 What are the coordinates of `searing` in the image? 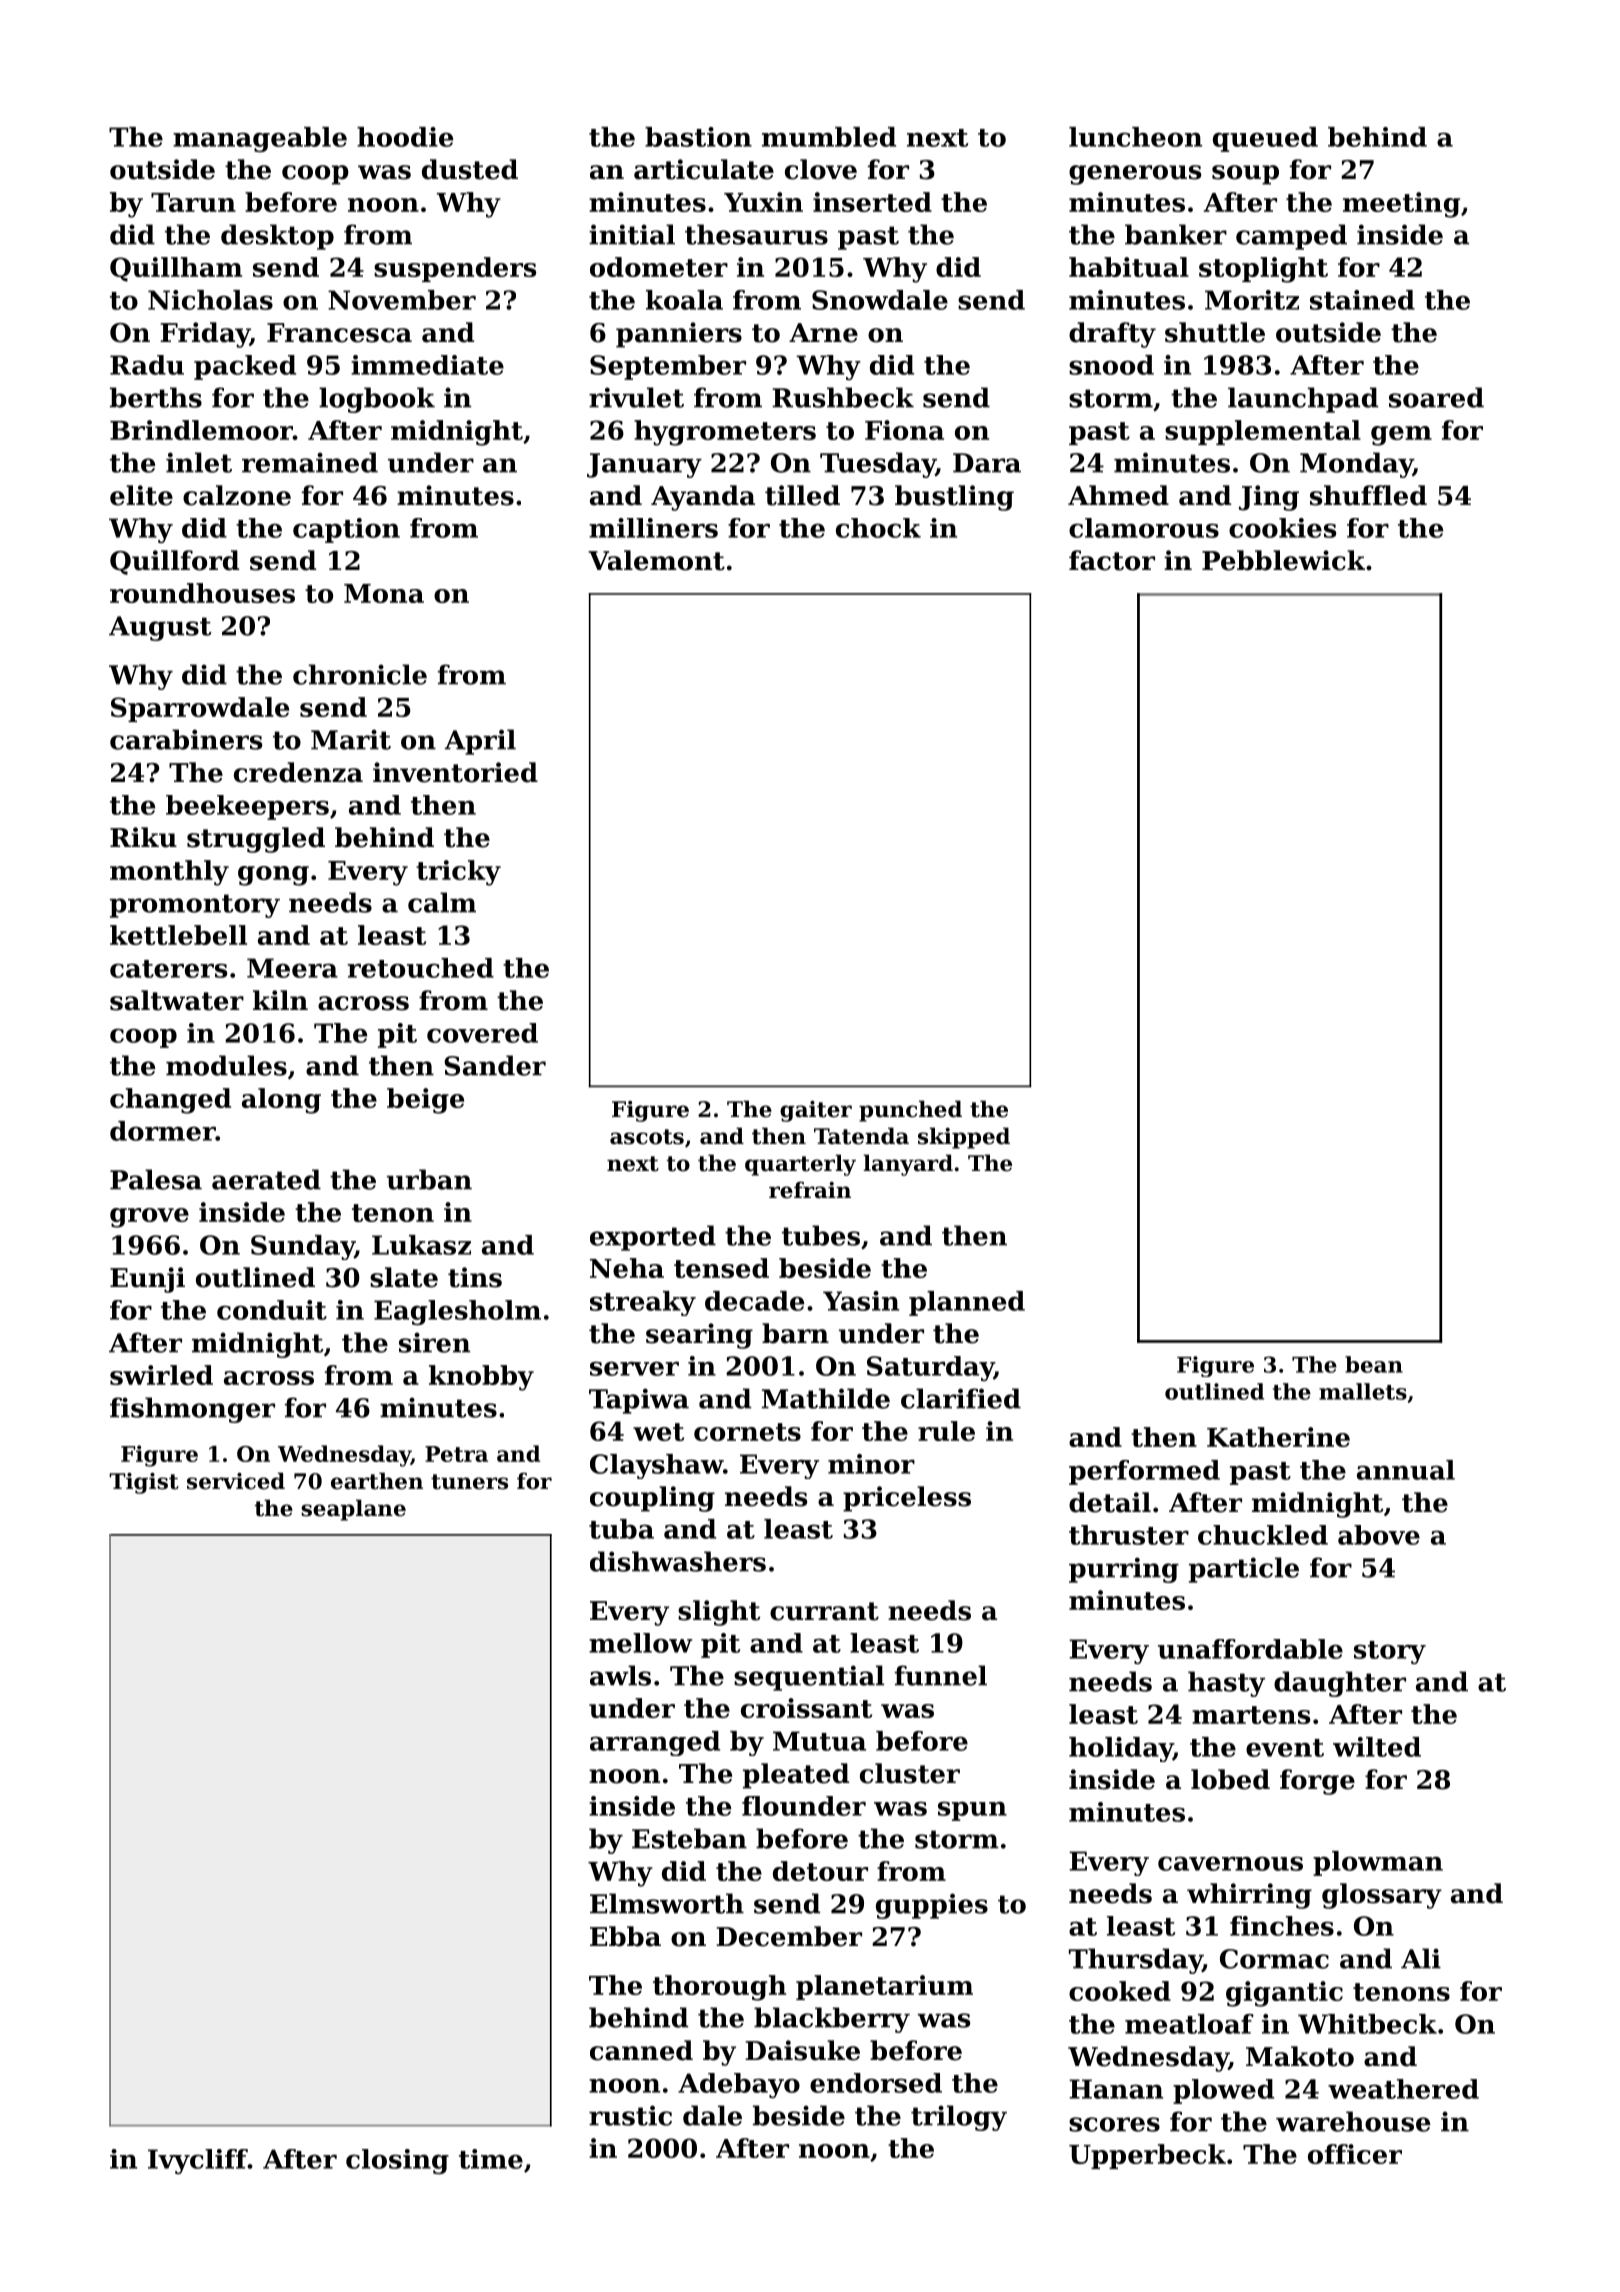 It's located at (699, 1336).
